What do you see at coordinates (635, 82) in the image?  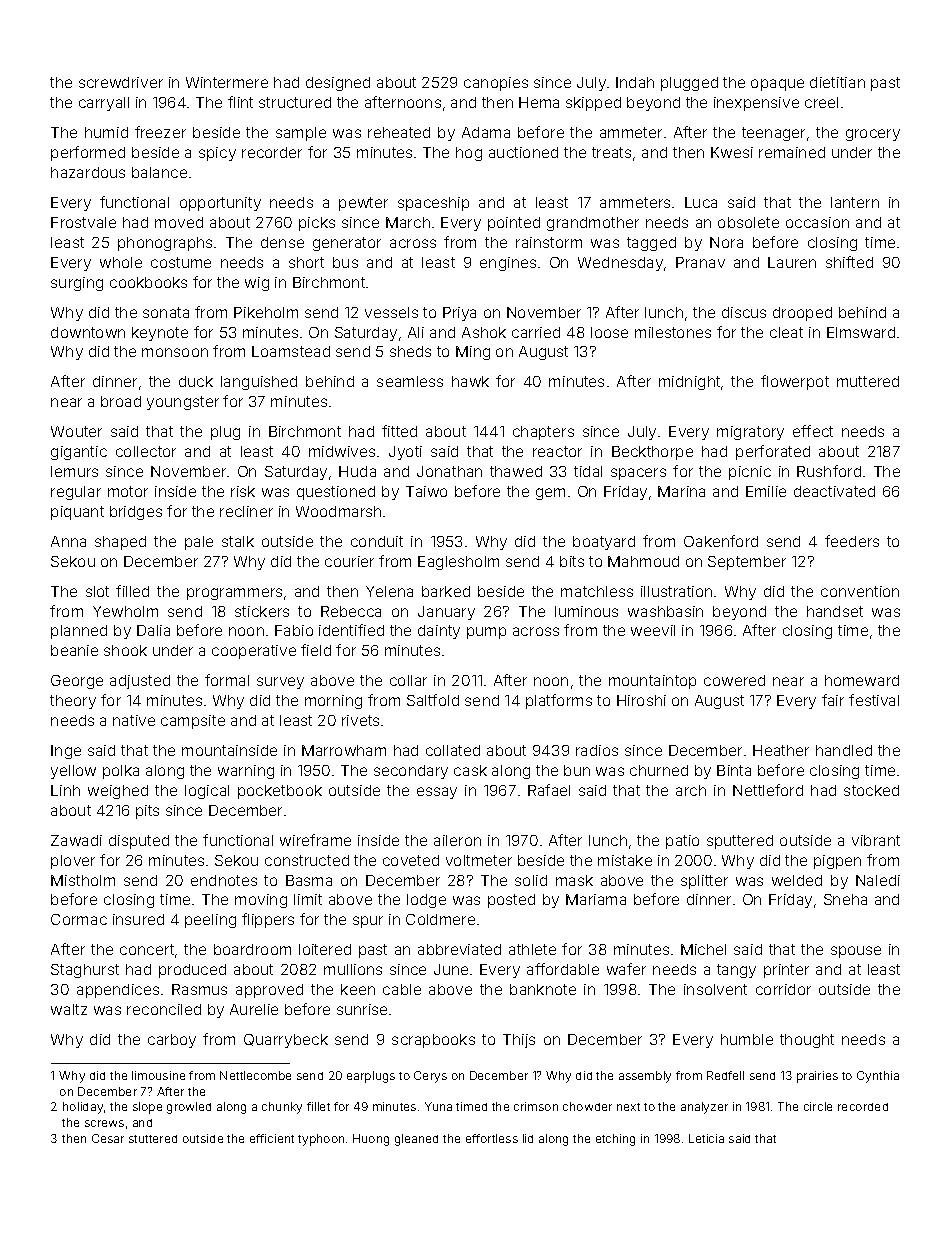 I see `Indah` at bounding box center [635, 82].
